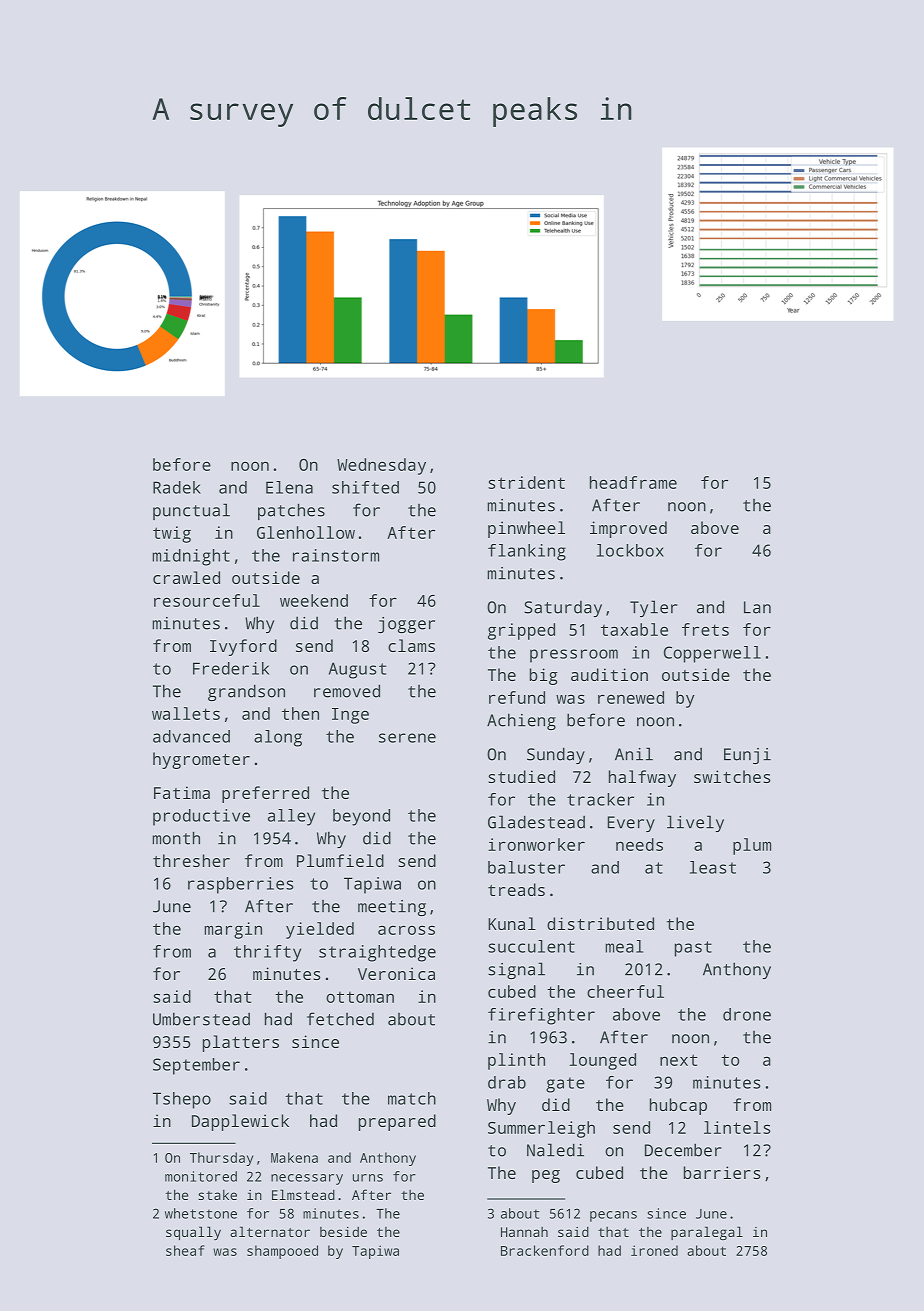 The width and height of the document is (924, 1311). Describe the element at coordinates (172, 534) in the document. I see `twig` at that location.
